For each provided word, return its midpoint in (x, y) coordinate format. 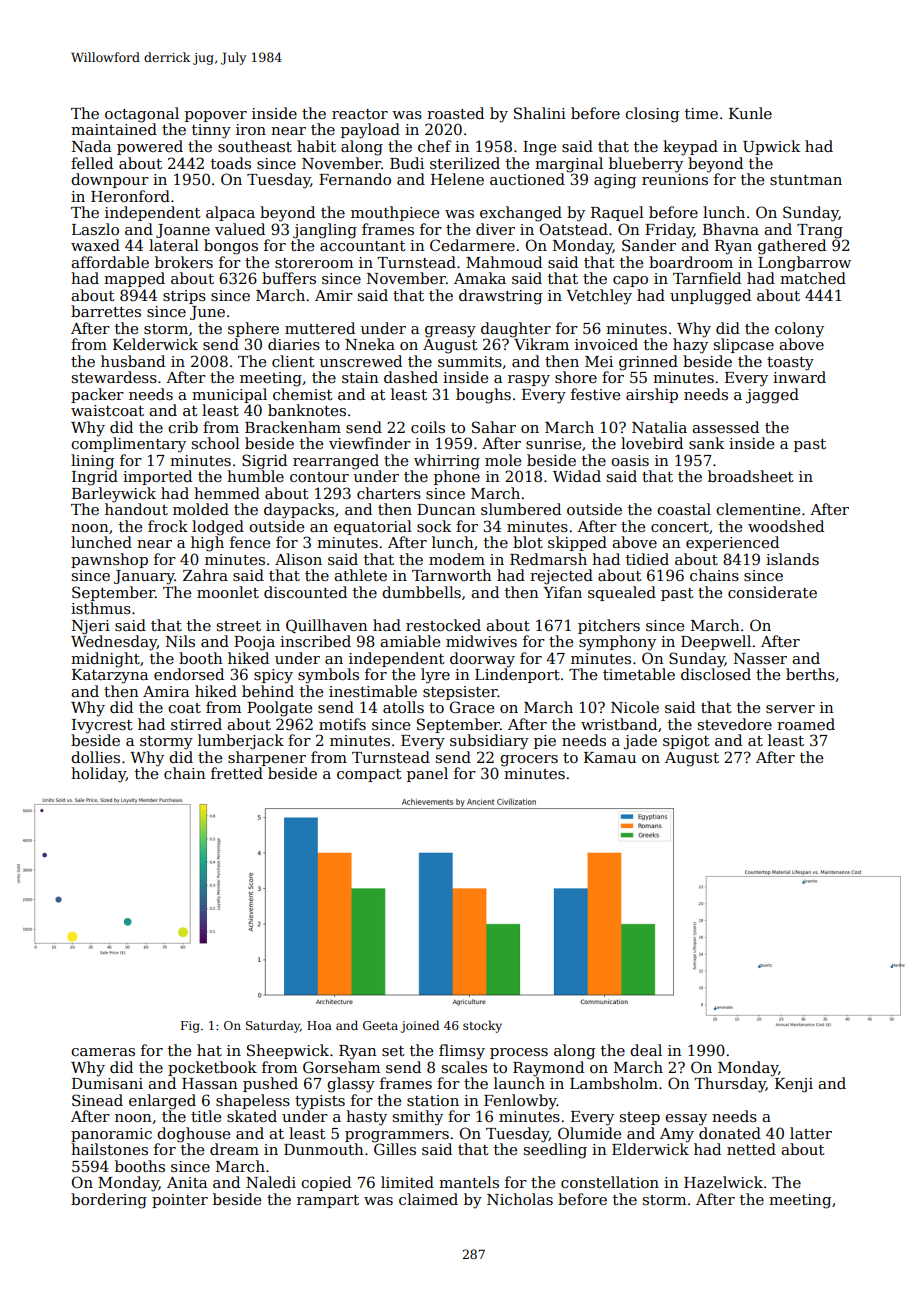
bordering (109, 1201)
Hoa (319, 1025)
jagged (772, 396)
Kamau (610, 757)
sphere (253, 329)
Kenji (794, 1085)
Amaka (480, 278)
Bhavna (731, 229)
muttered (320, 328)
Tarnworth (452, 575)
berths (810, 674)
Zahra (205, 575)
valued (240, 229)
